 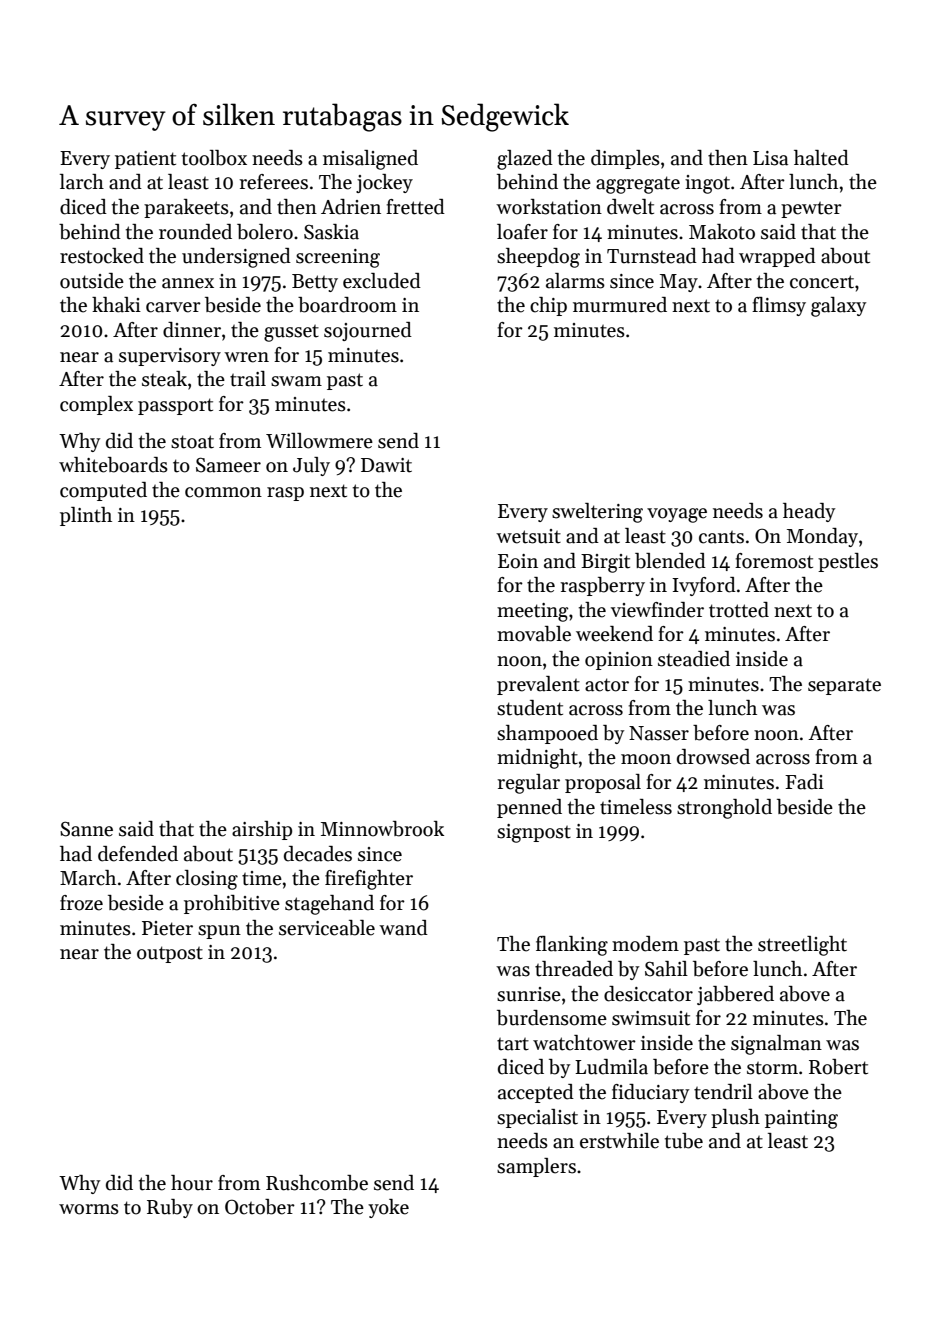 What do you see at coordinates (192, 442) in the screenshot?
I see `stoat` at bounding box center [192, 442].
